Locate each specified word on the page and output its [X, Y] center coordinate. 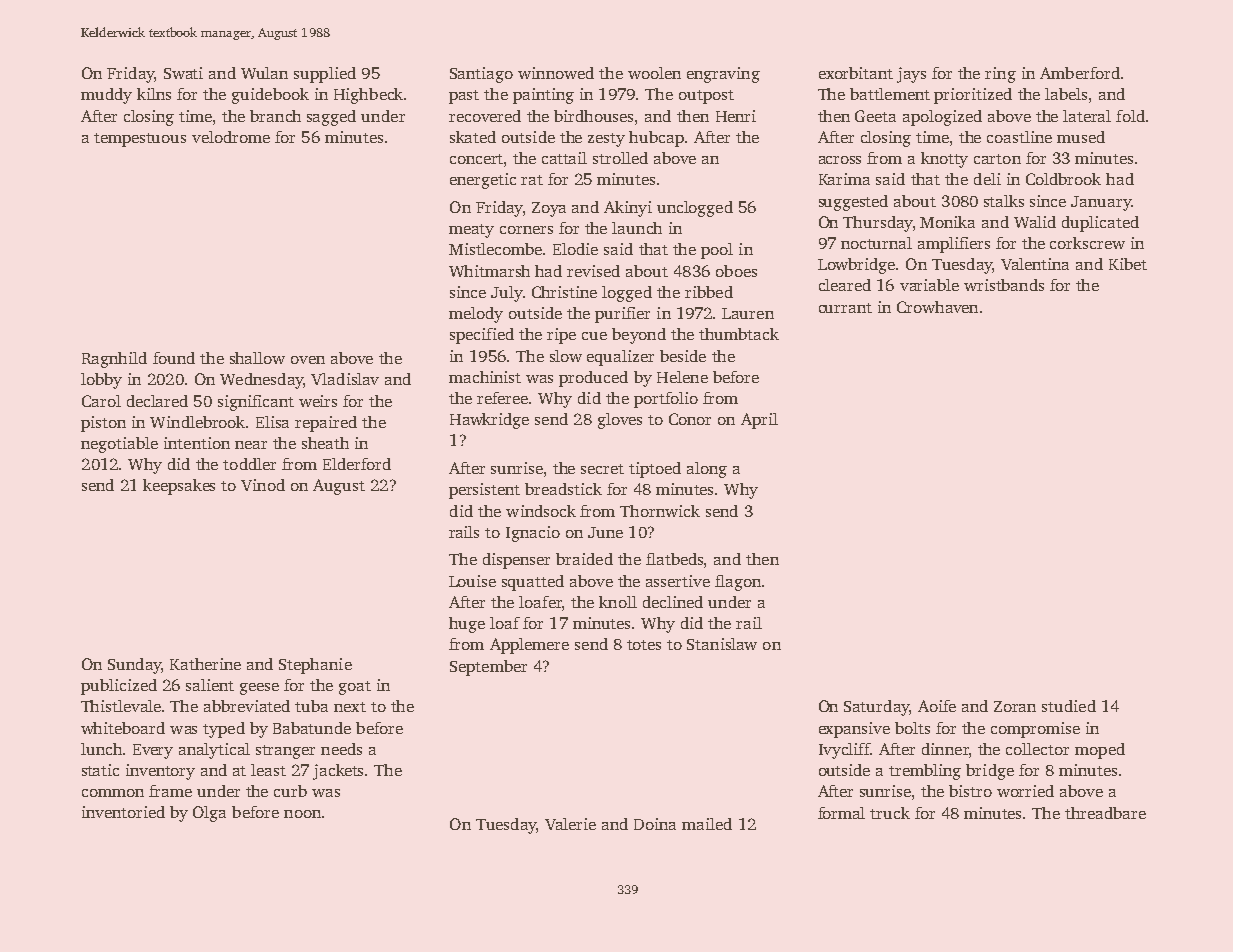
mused [1081, 137]
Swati [183, 73]
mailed [707, 824]
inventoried [123, 812]
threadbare [1105, 813]
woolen [654, 73]
